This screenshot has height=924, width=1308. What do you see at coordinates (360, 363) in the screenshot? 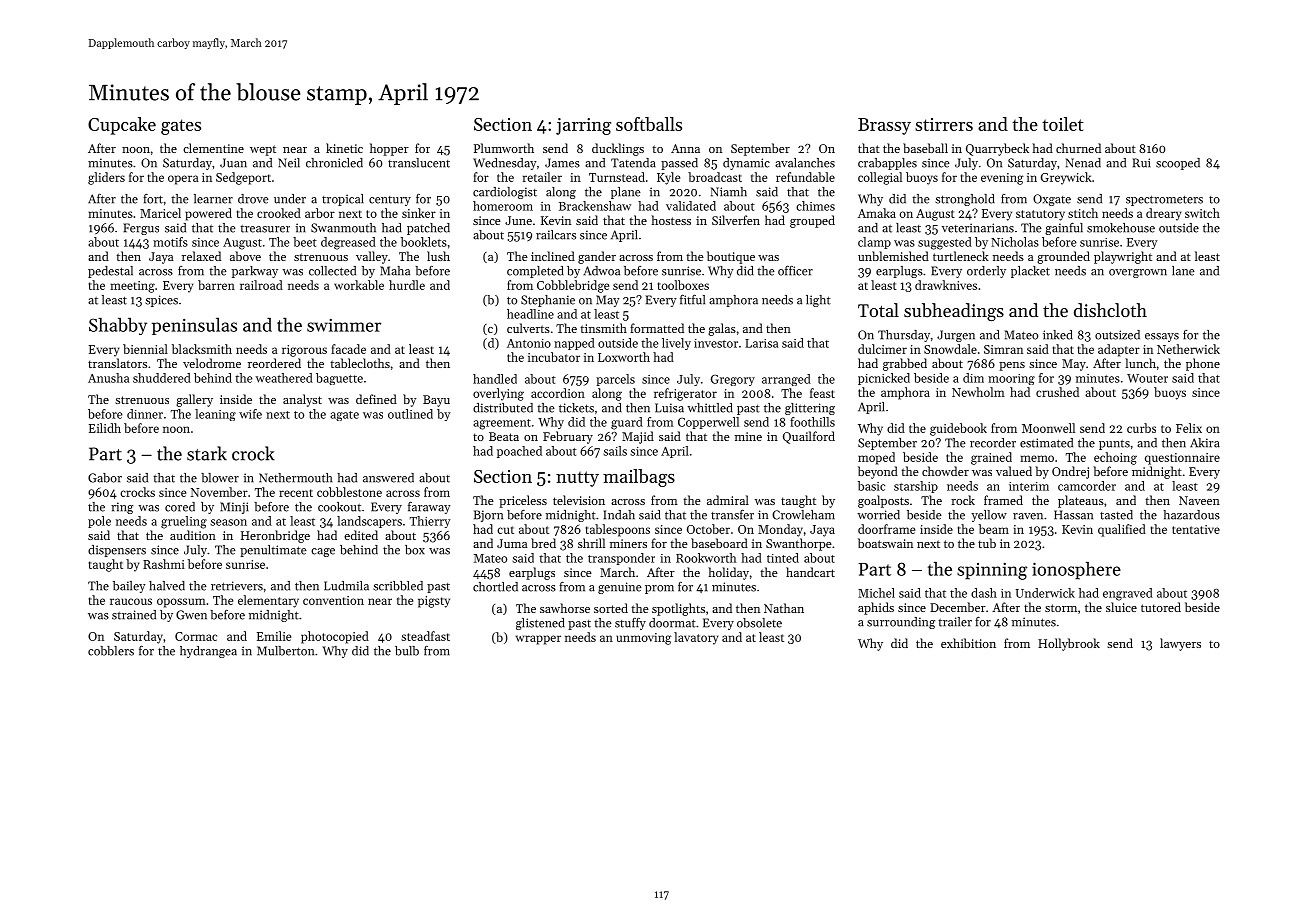
I see `tablecloths` at bounding box center [360, 363].
